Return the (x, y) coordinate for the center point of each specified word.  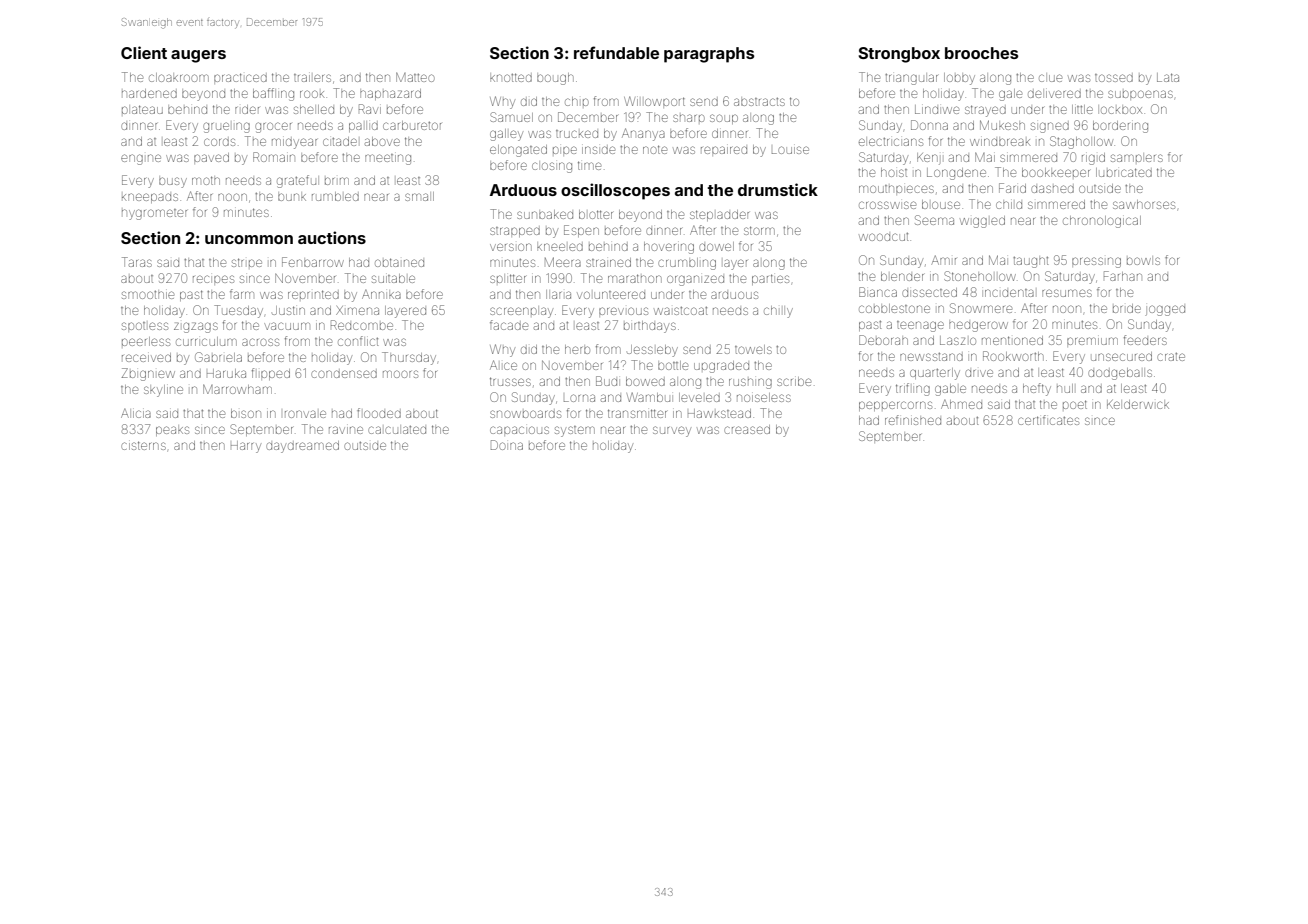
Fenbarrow (313, 262)
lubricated (1124, 172)
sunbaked (545, 214)
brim (337, 181)
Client (144, 52)
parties (770, 279)
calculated (397, 430)
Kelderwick (1138, 404)
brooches (981, 53)
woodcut (883, 237)
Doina (507, 445)
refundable (616, 52)
